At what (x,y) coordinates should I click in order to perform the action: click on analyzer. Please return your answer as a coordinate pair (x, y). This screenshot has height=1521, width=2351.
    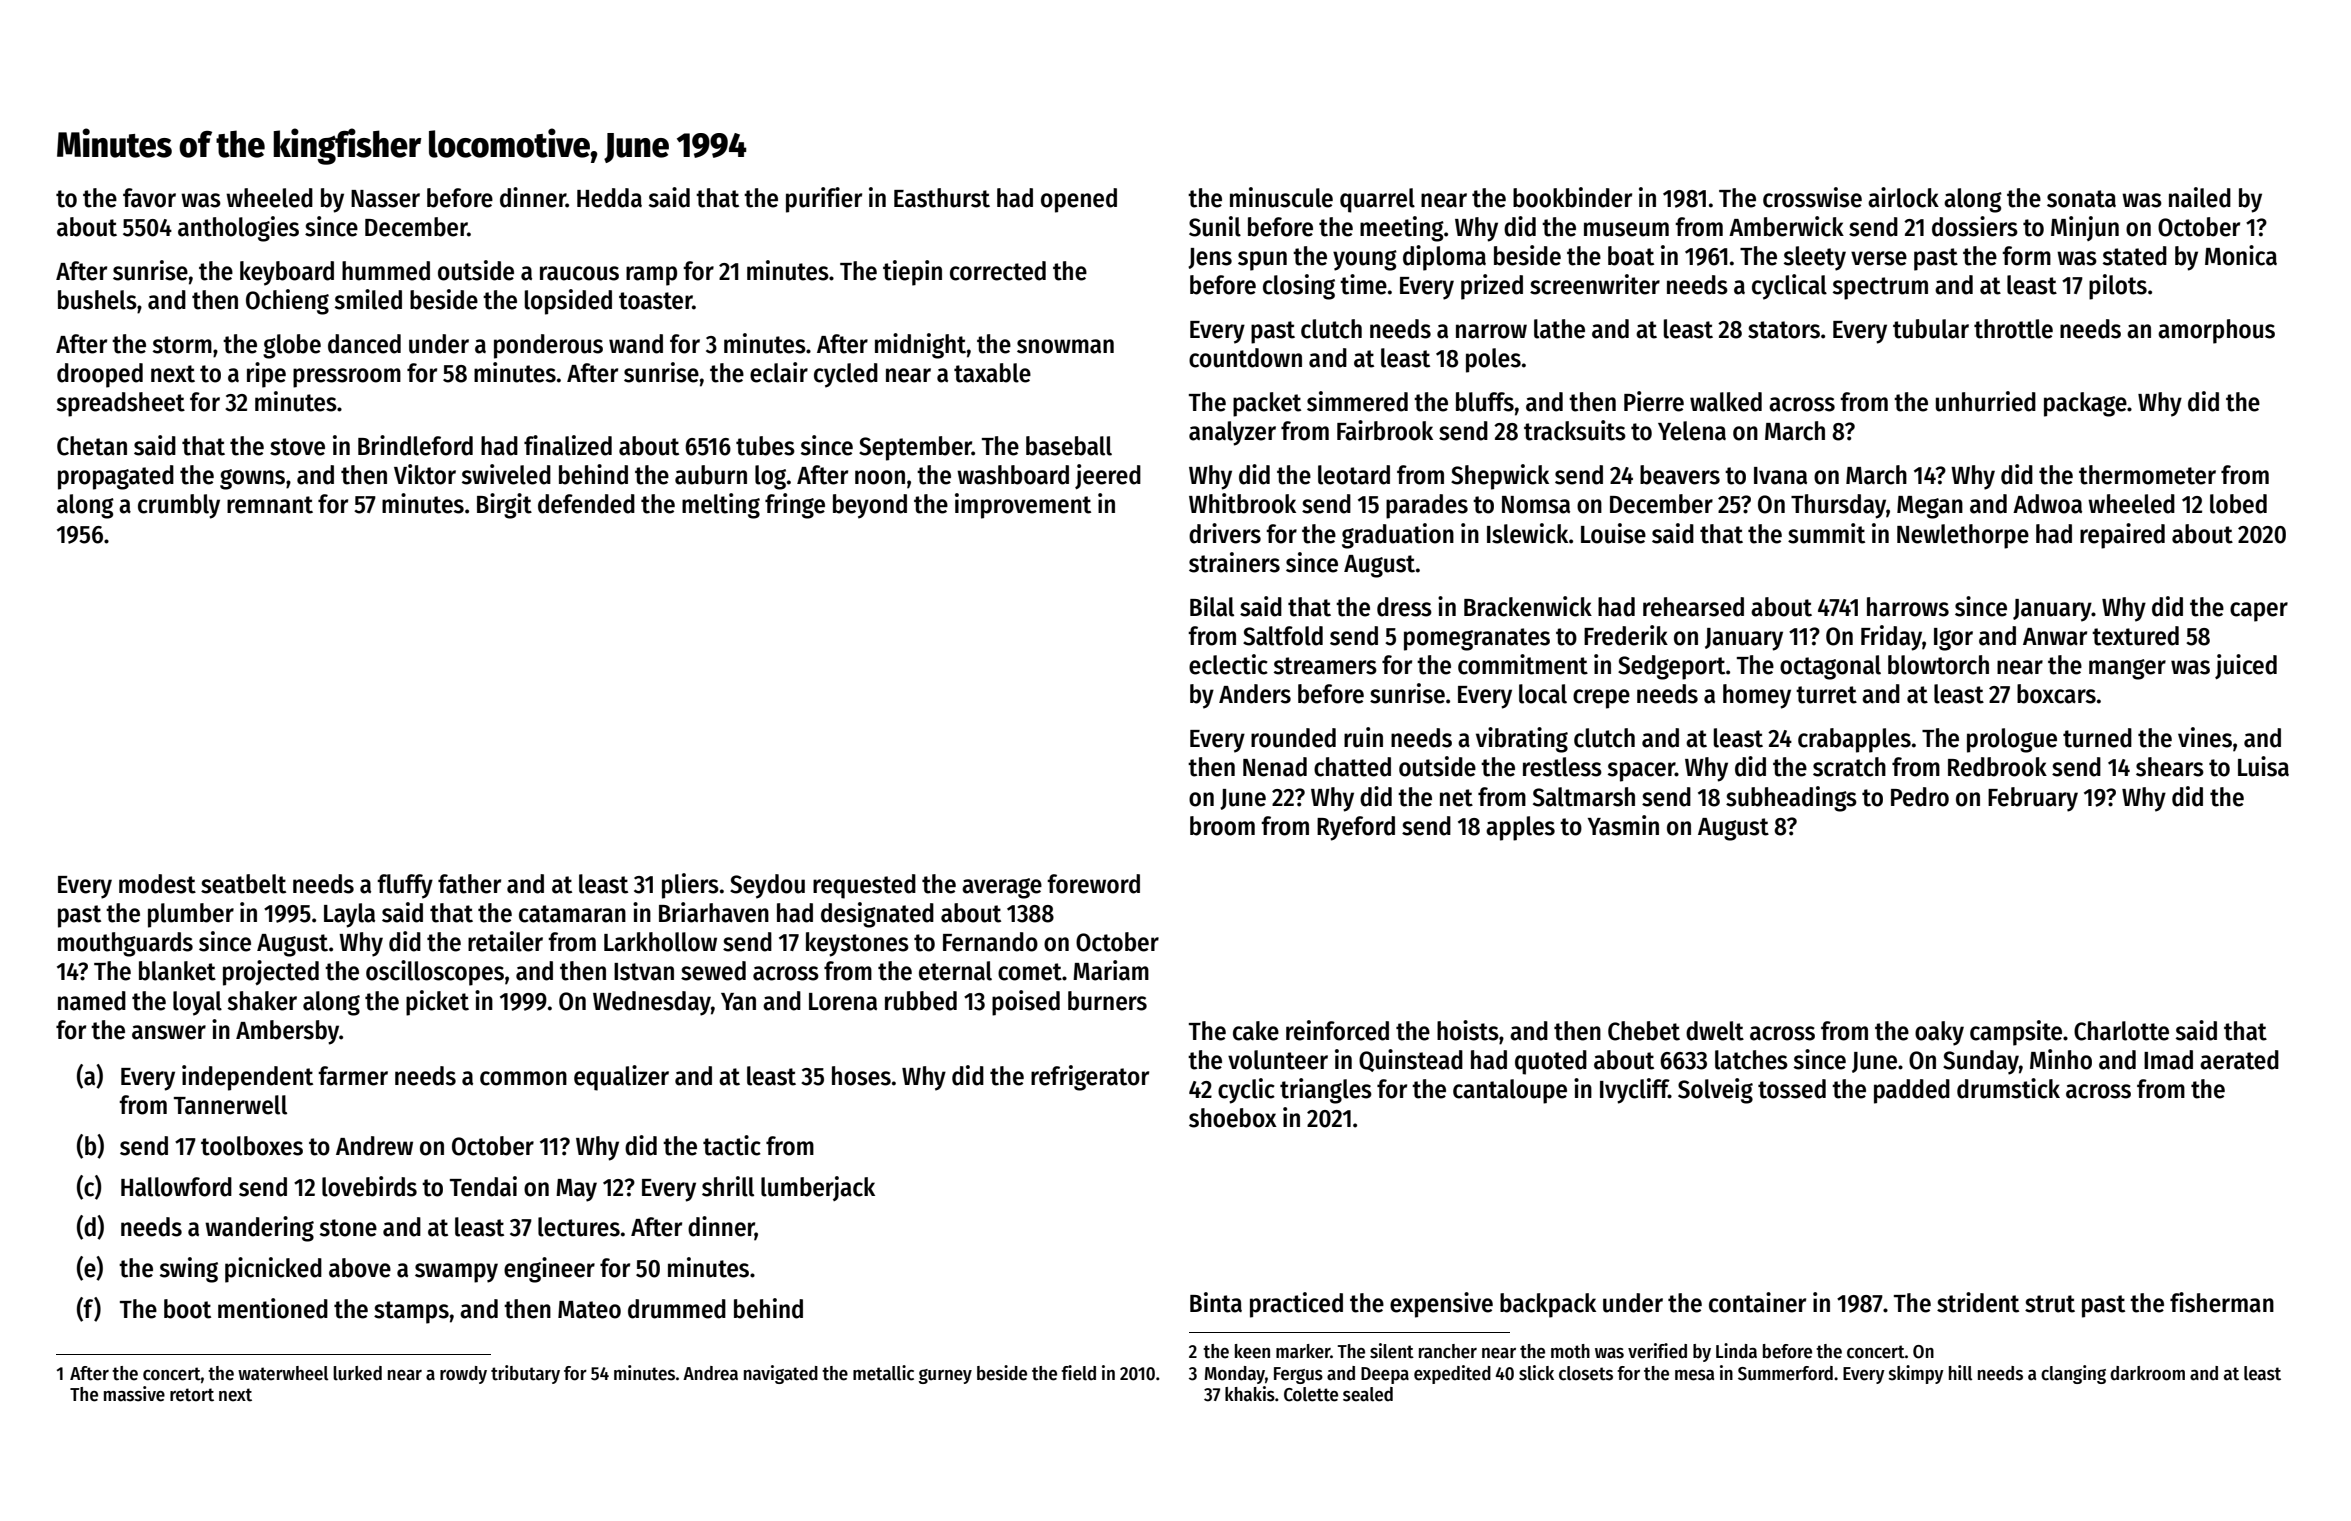
    Looking at the image, I should click on (1232, 433).
